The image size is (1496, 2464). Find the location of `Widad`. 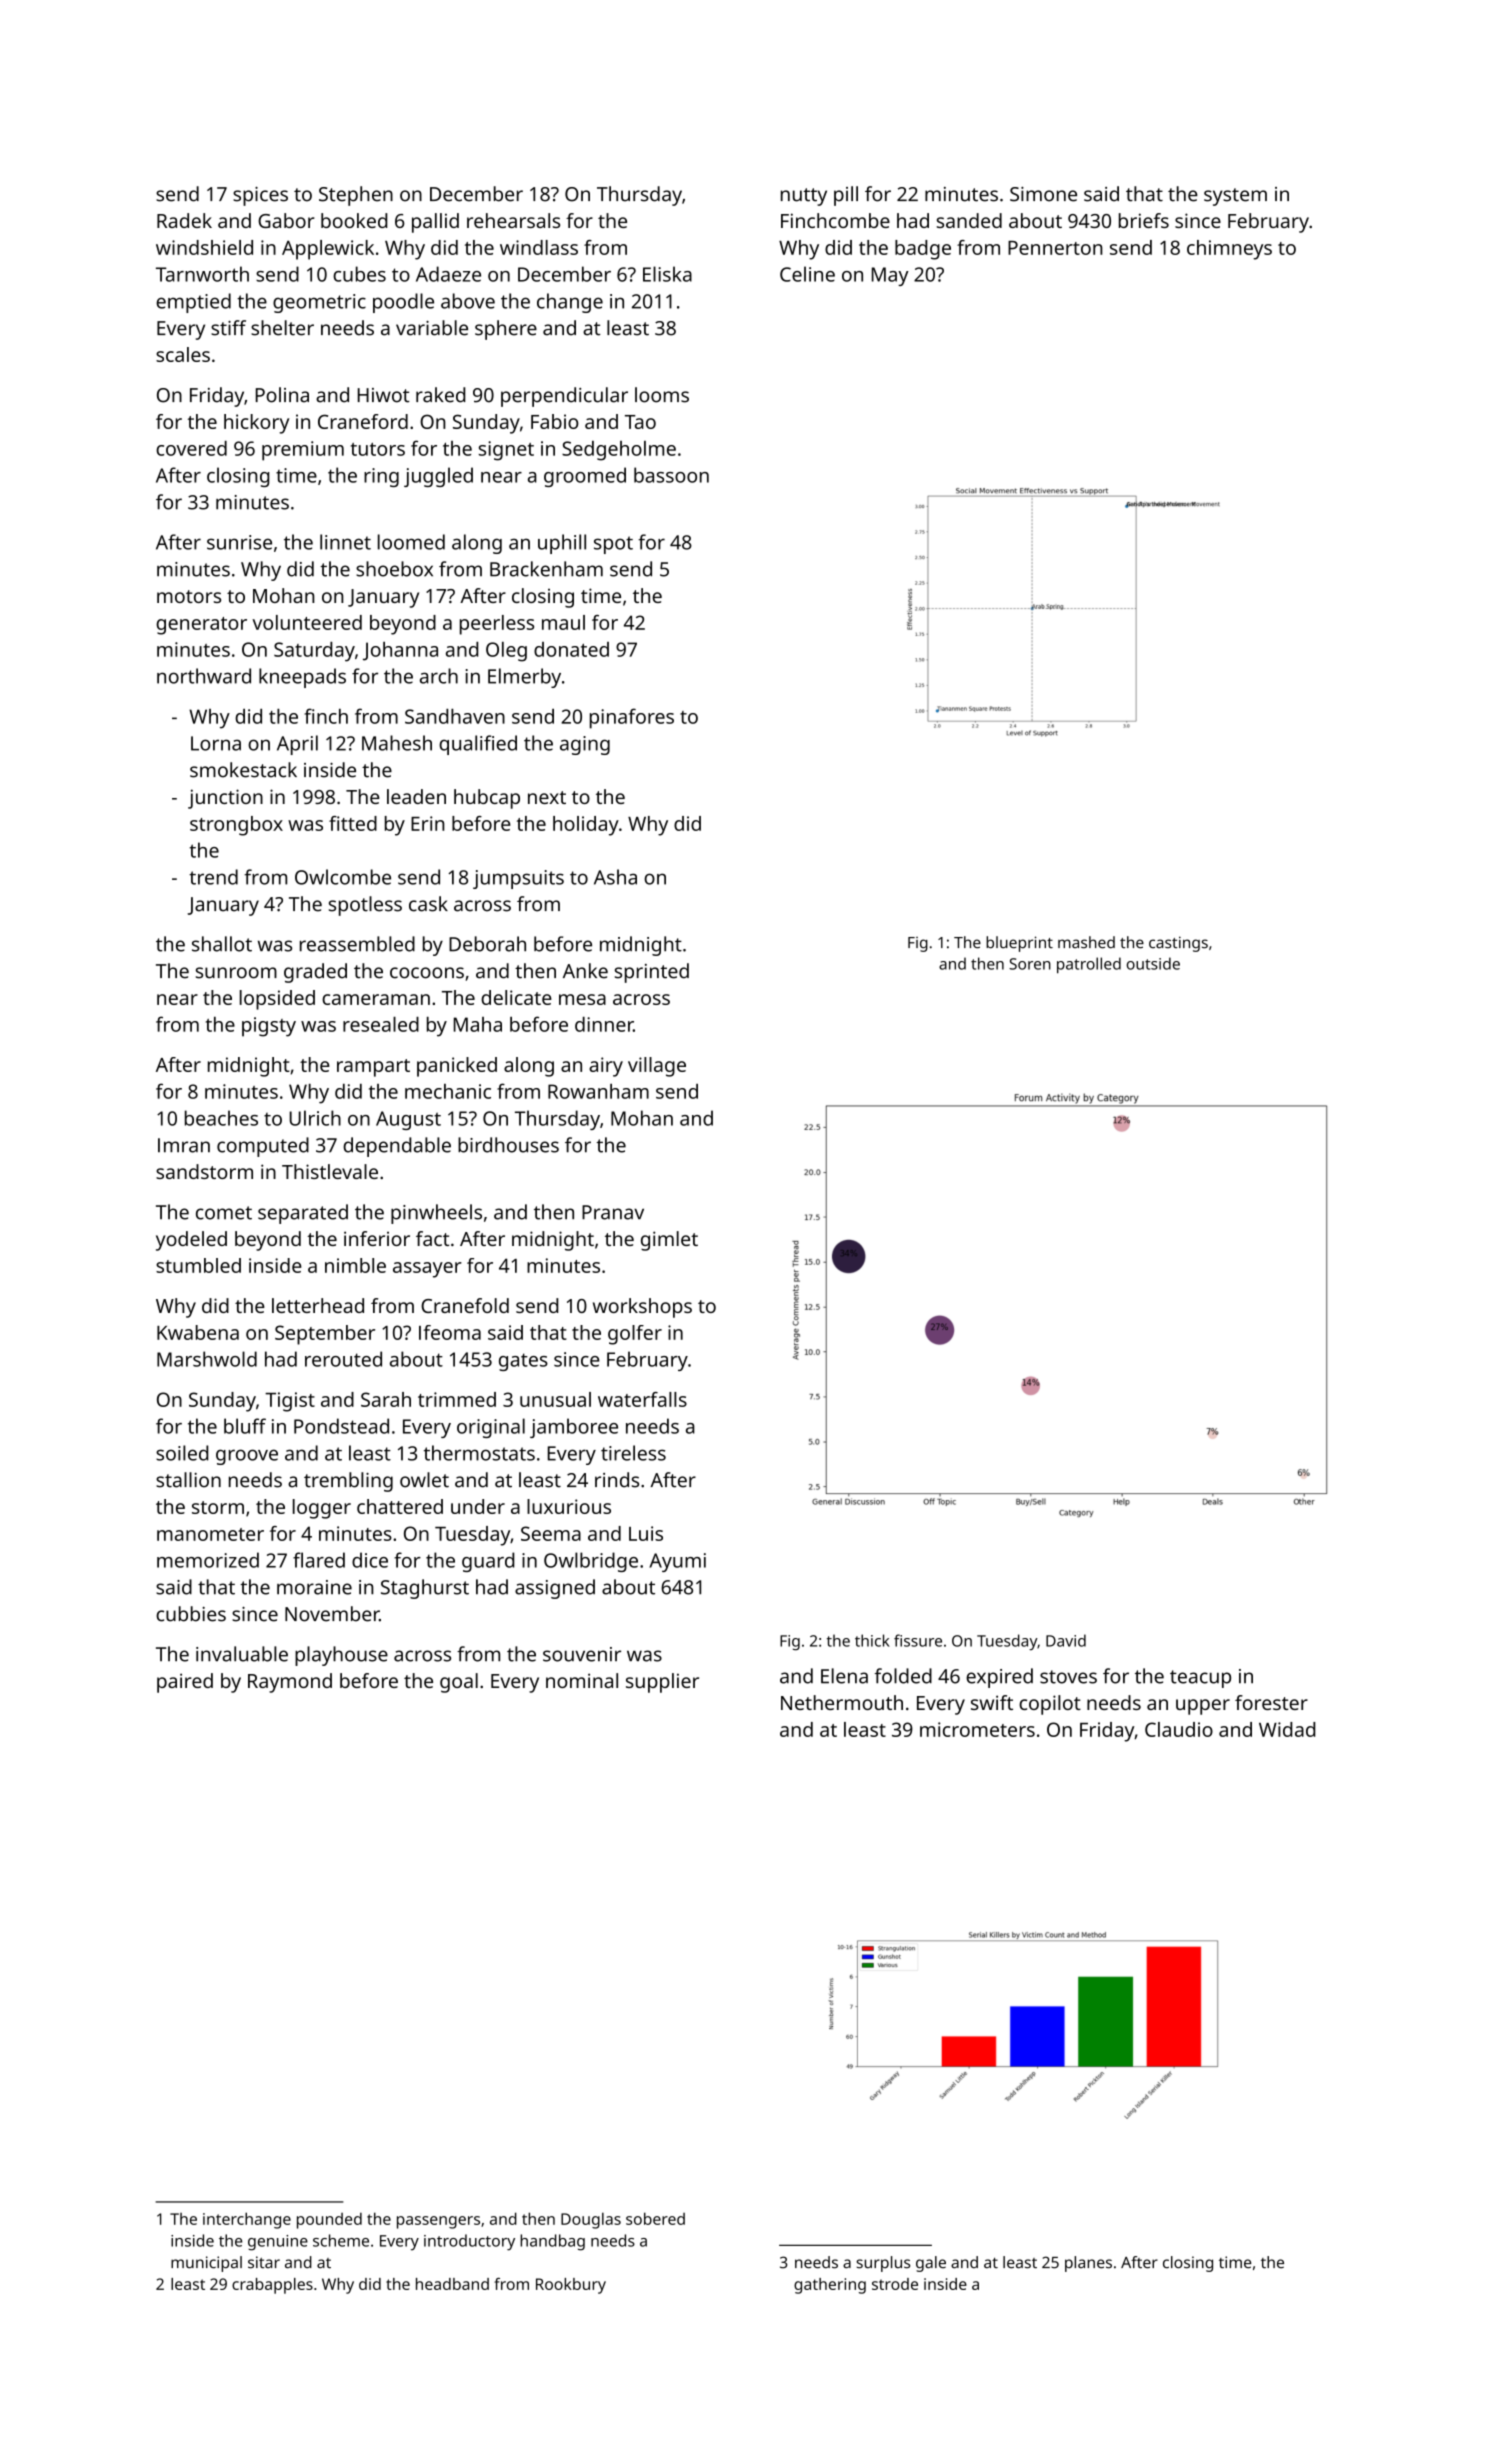

Widad is located at coordinates (1287, 1729).
